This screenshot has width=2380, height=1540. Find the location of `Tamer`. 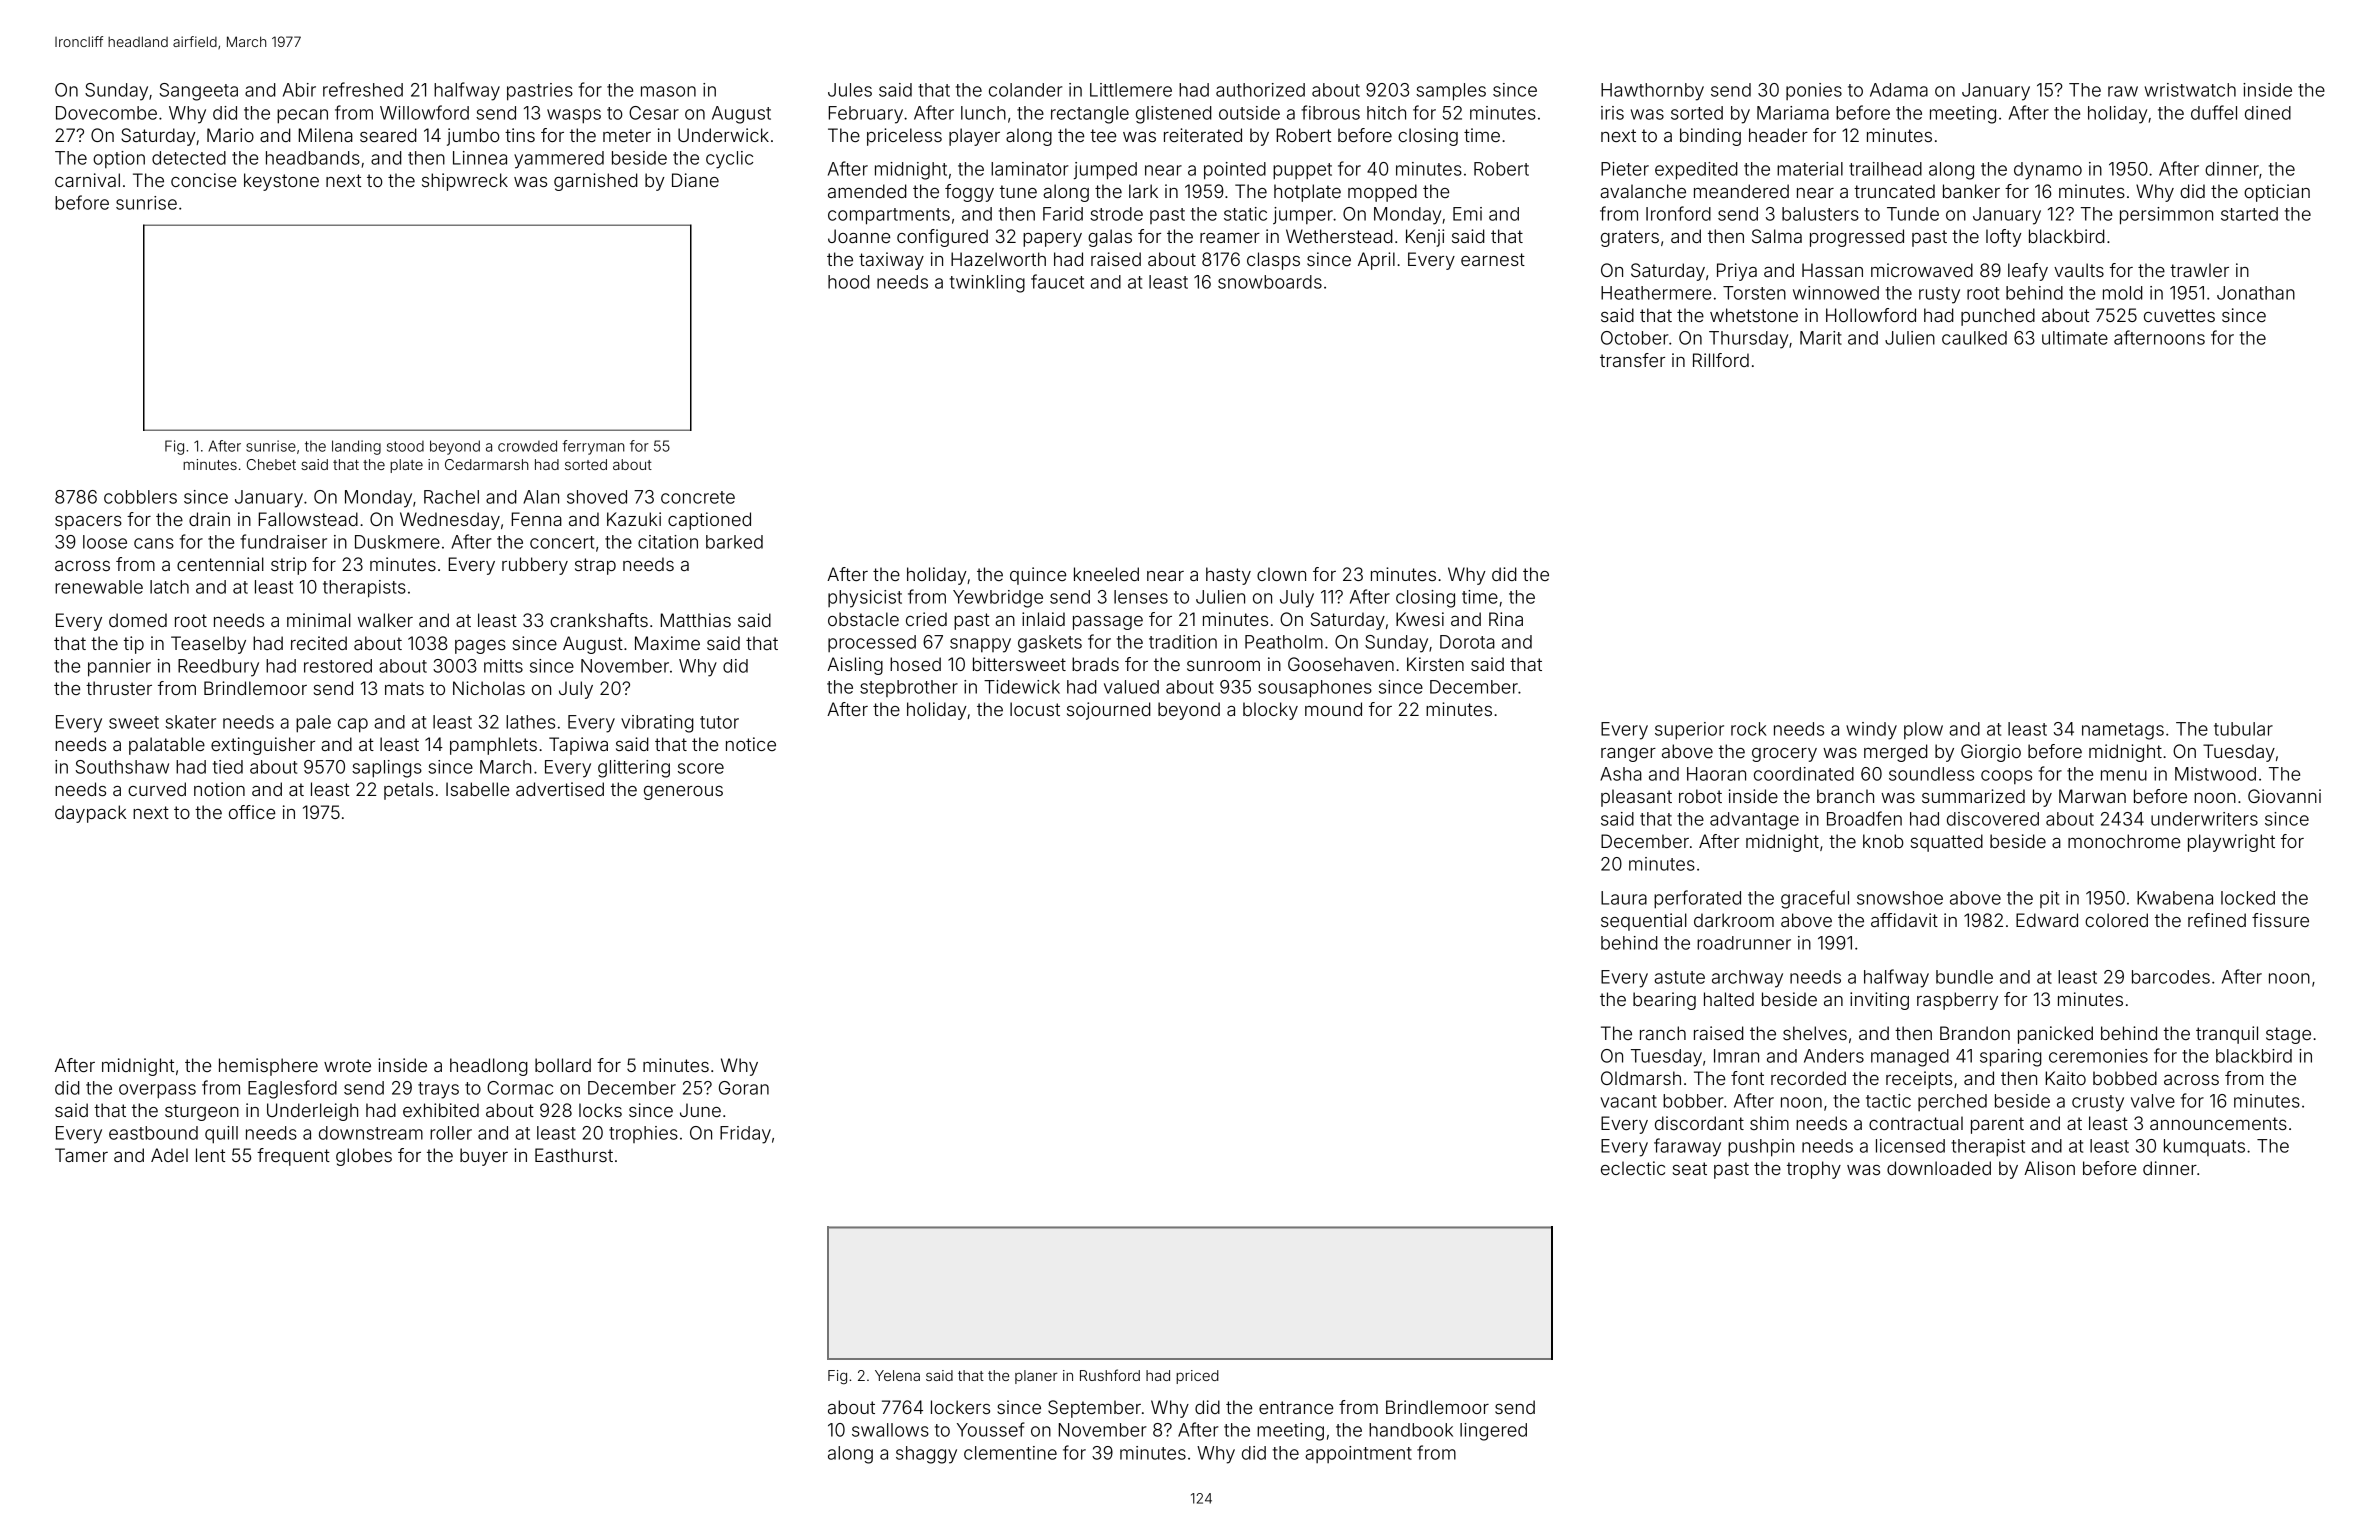

Tamer is located at coordinates (81, 1155).
